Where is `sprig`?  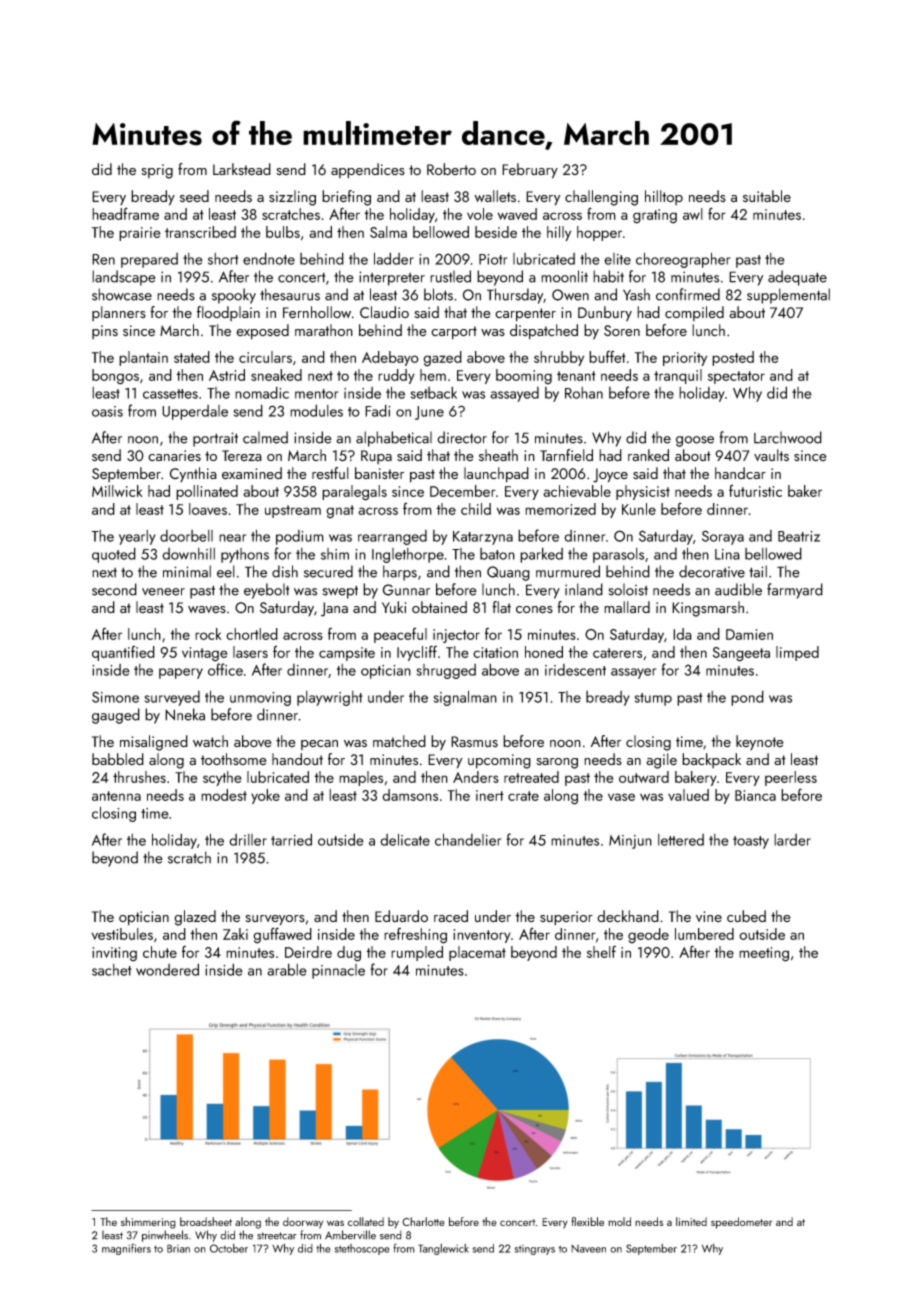 sprig is located at coordinates (157, 171).
